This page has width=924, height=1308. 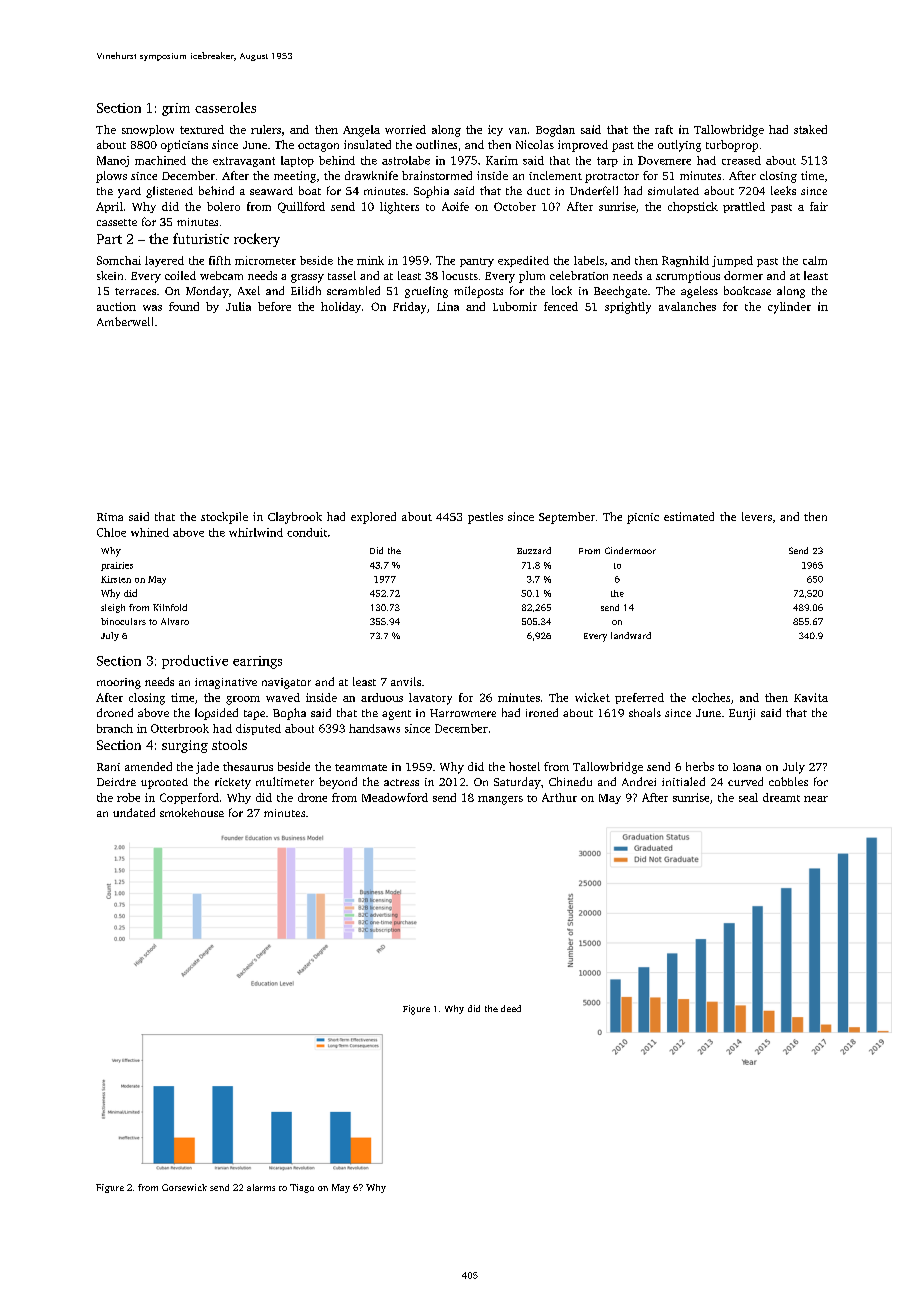 What do you see at coordinates (274, 306) in the page?
I see `before` at bounding box center [274, 306].
